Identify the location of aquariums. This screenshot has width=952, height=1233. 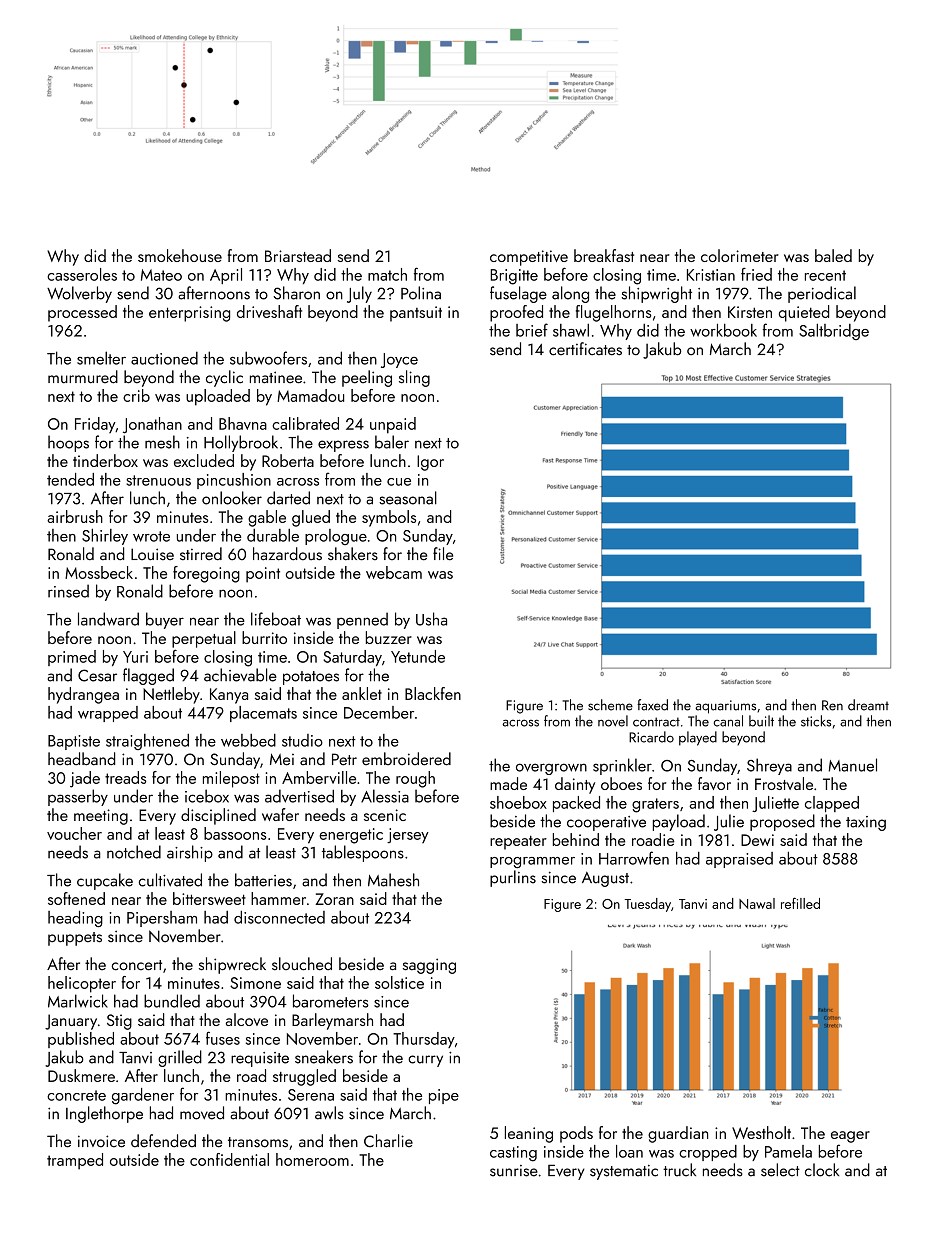
(725, 707).
